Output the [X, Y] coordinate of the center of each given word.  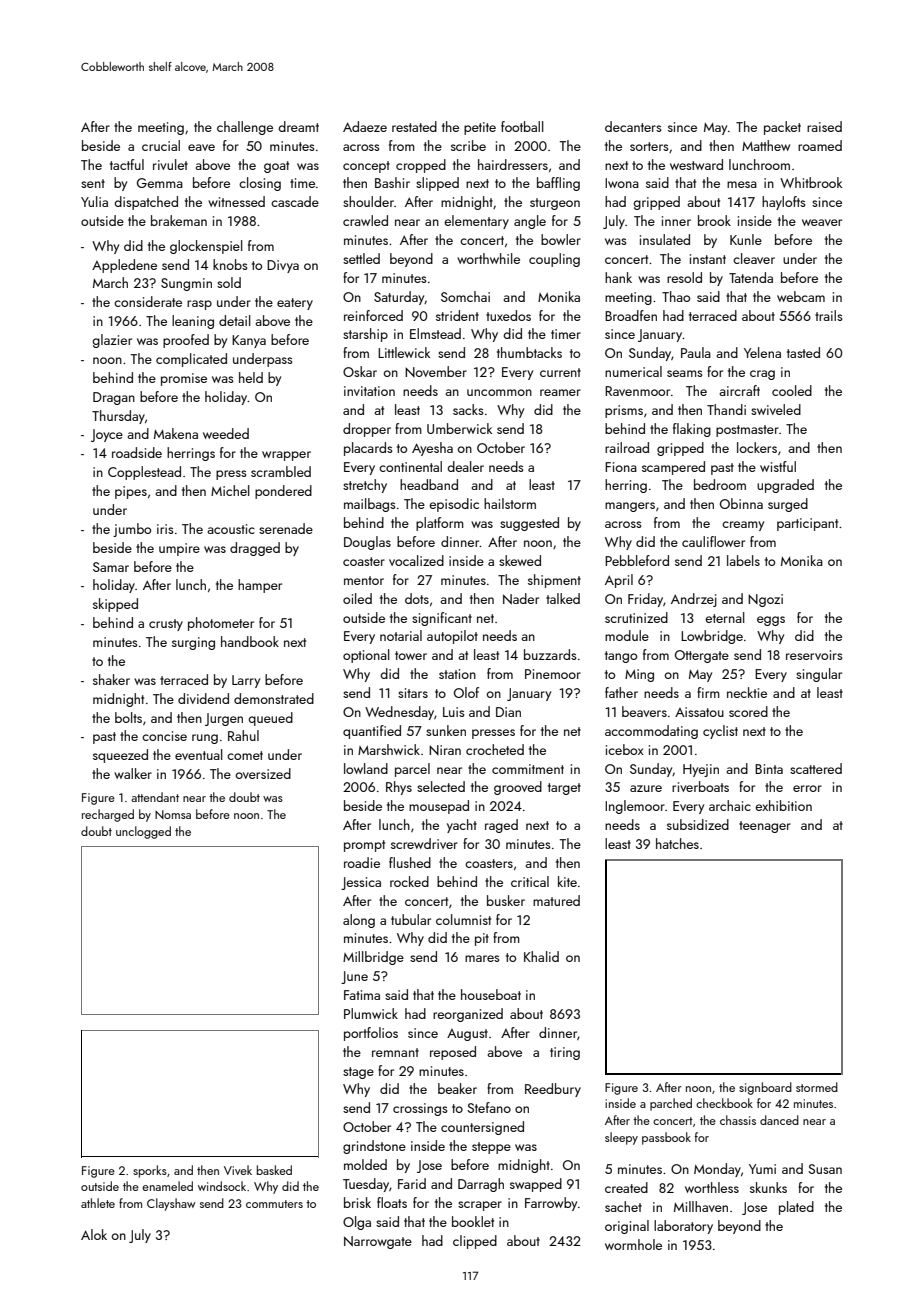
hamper [260, 586]
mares [482, 958]
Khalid [541, 956]
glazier [112, 341]
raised [824, 126]
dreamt [298, 126]
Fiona [621, 467]
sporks [150, 1171]
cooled [792, 390]
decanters [633, 126]
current [560, 372]
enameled [167, 1186]
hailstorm [510, 503]
